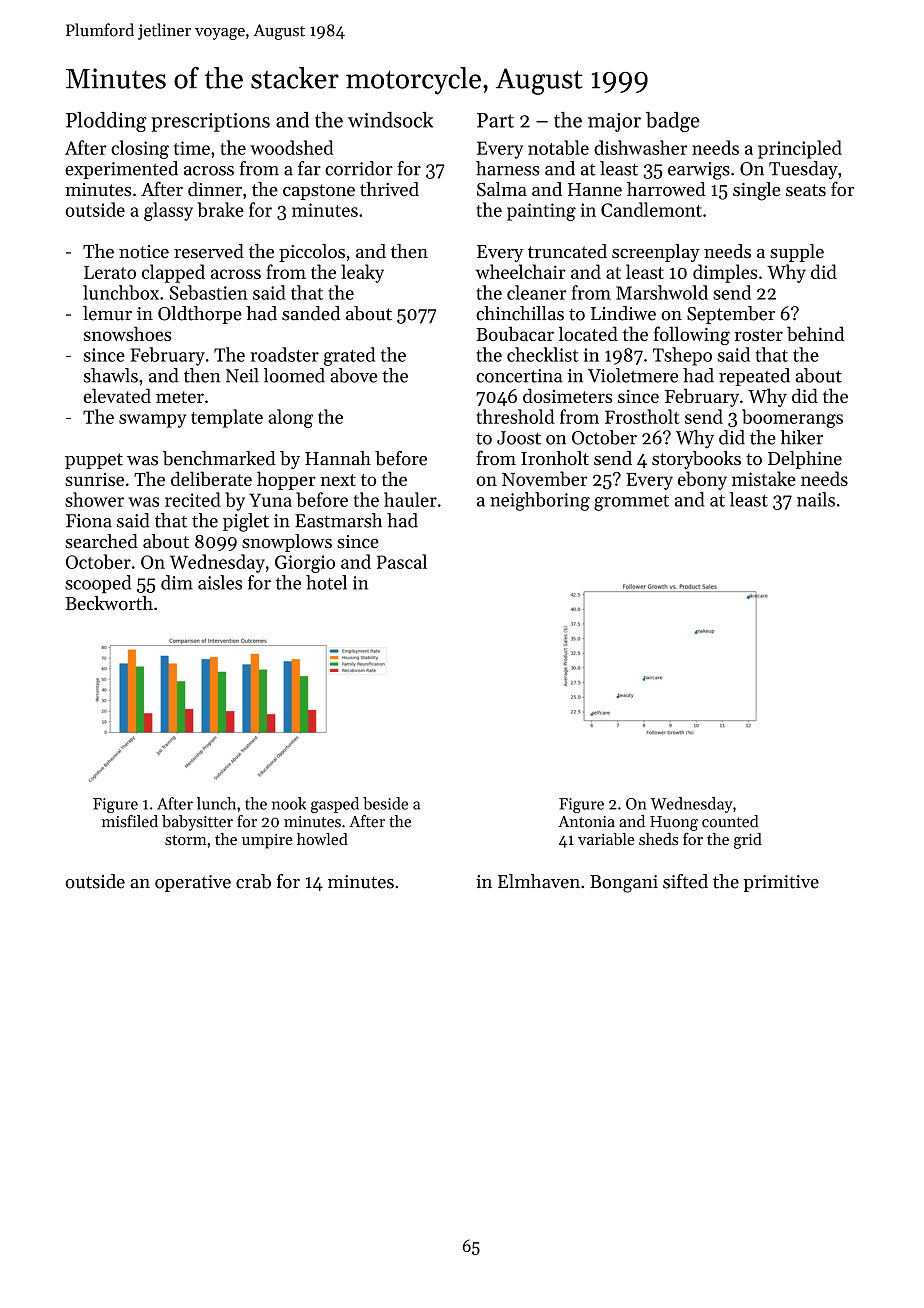  Describe the element at coordinates (410, 499) in the screenshot. I see `hauler` at that location.
